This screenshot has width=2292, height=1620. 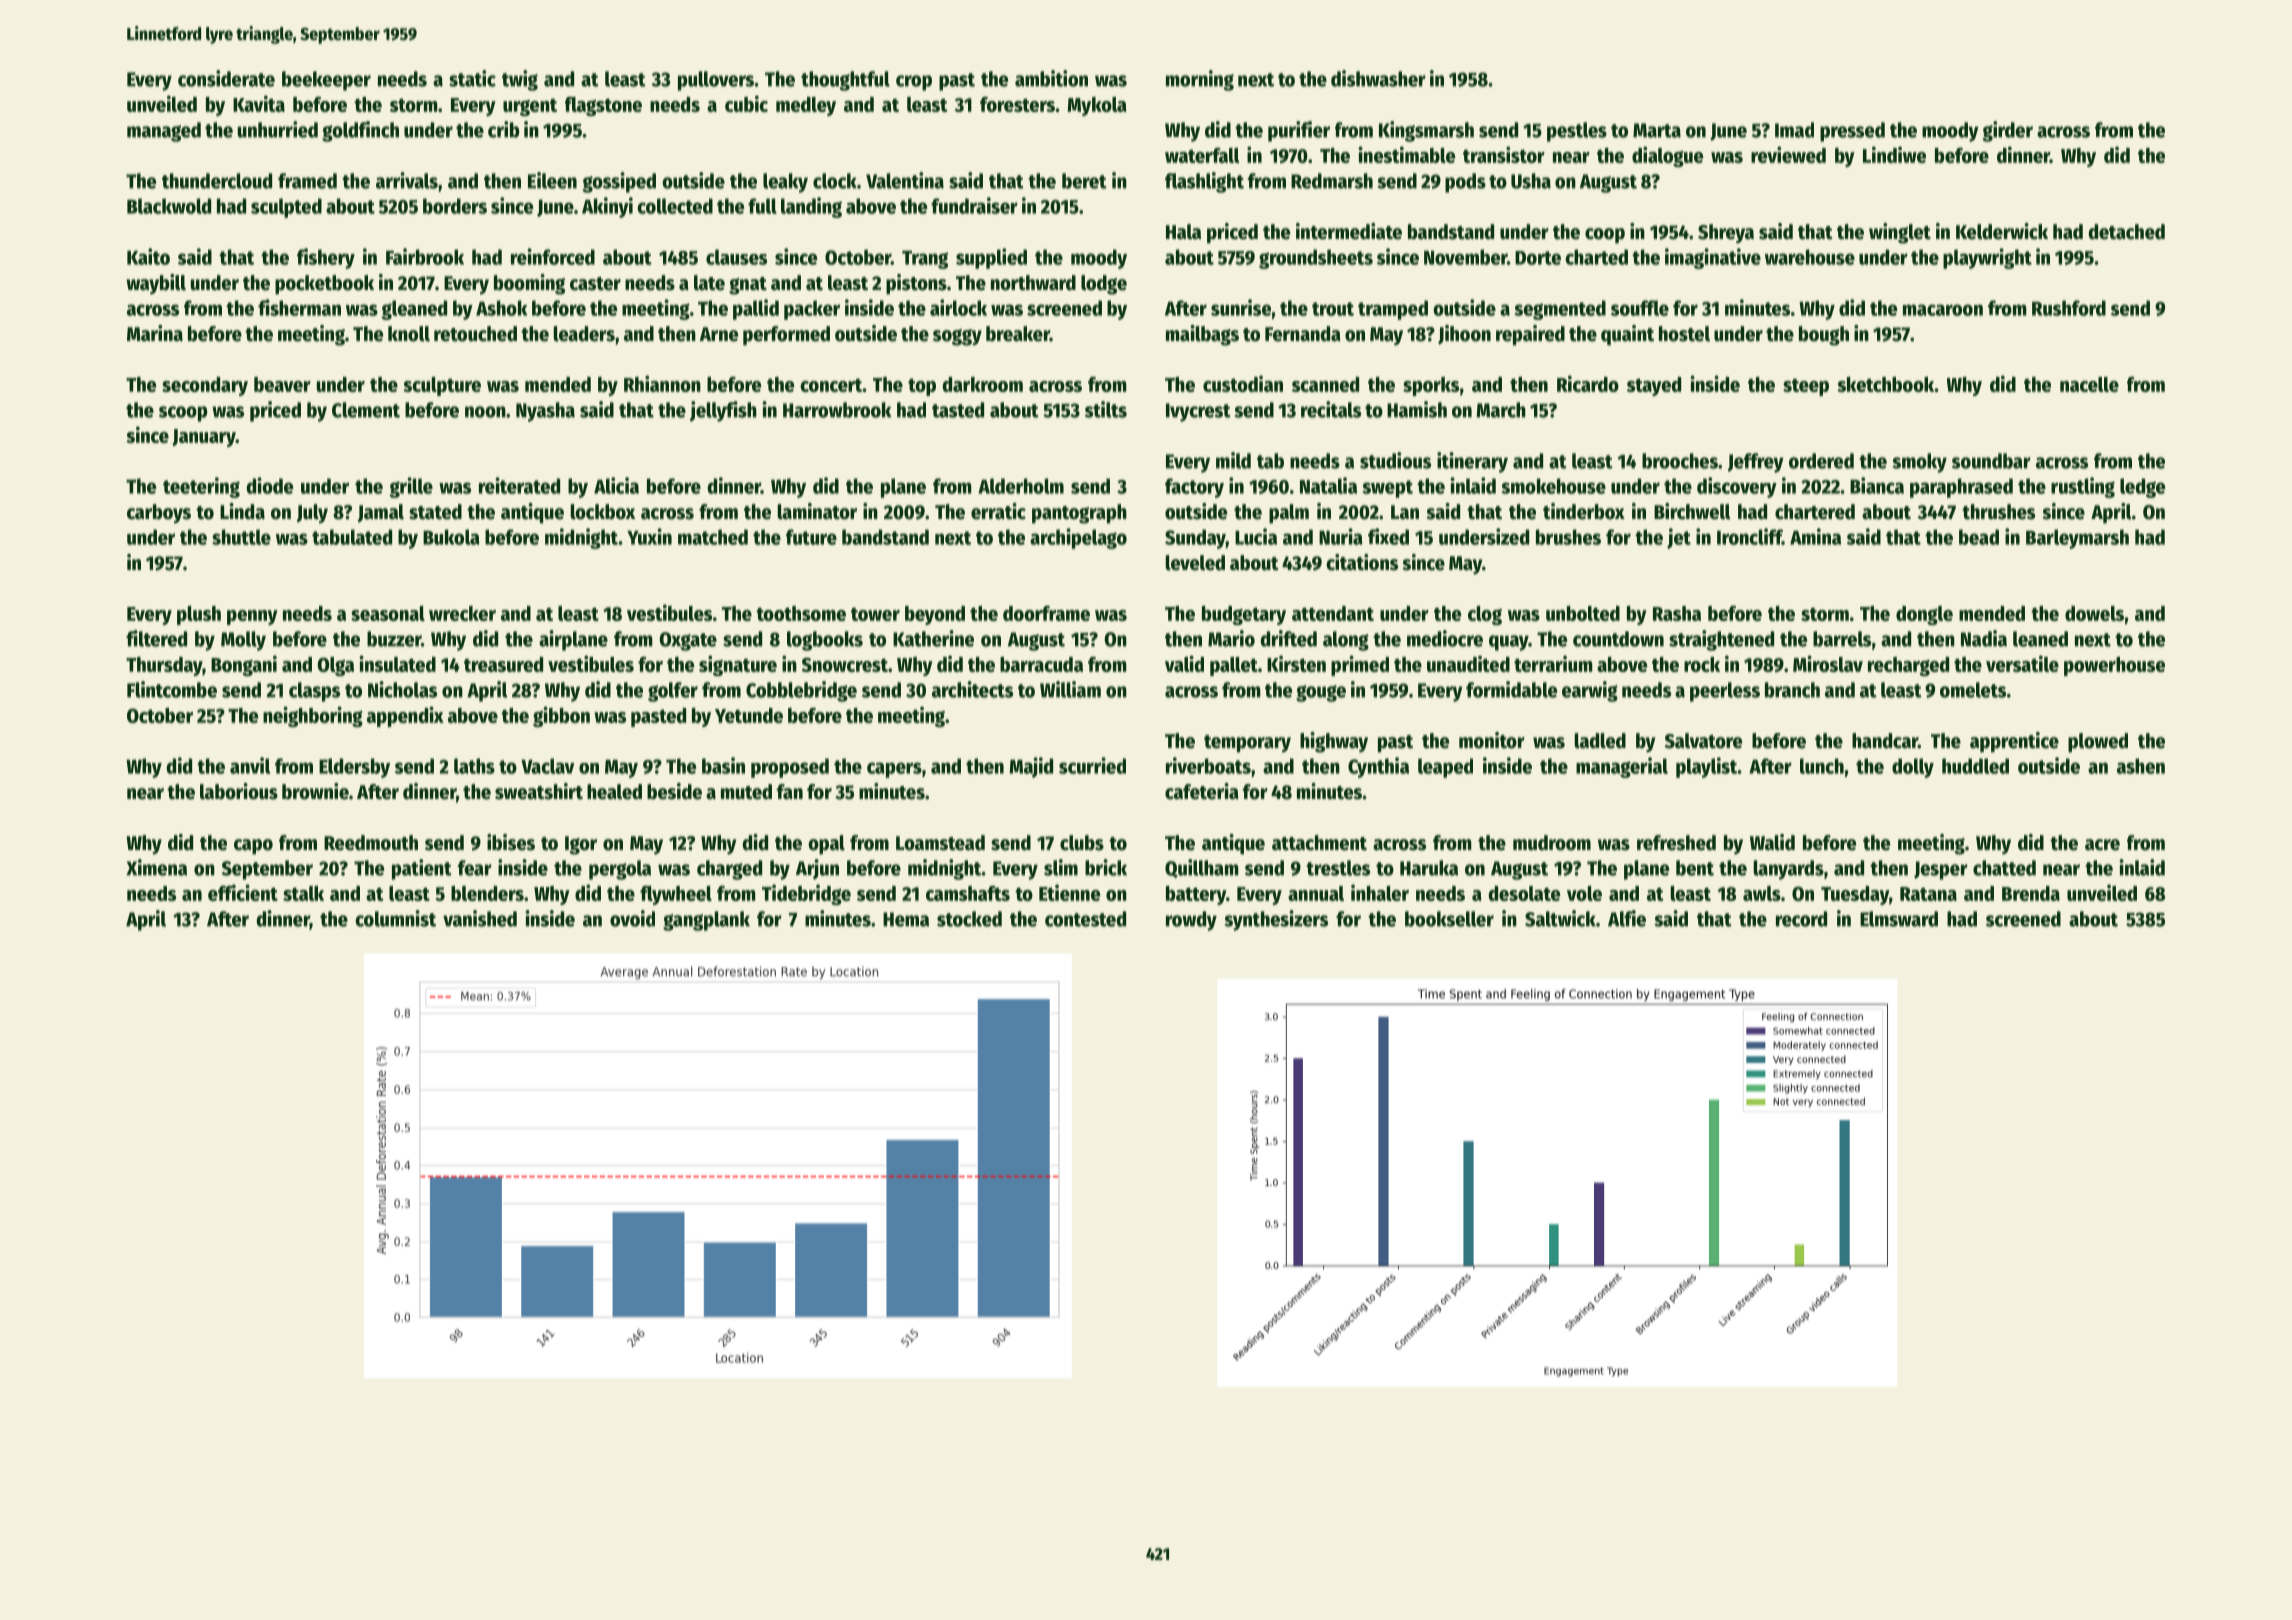 I want to click on stayed, so click(x=1654, y=386).
